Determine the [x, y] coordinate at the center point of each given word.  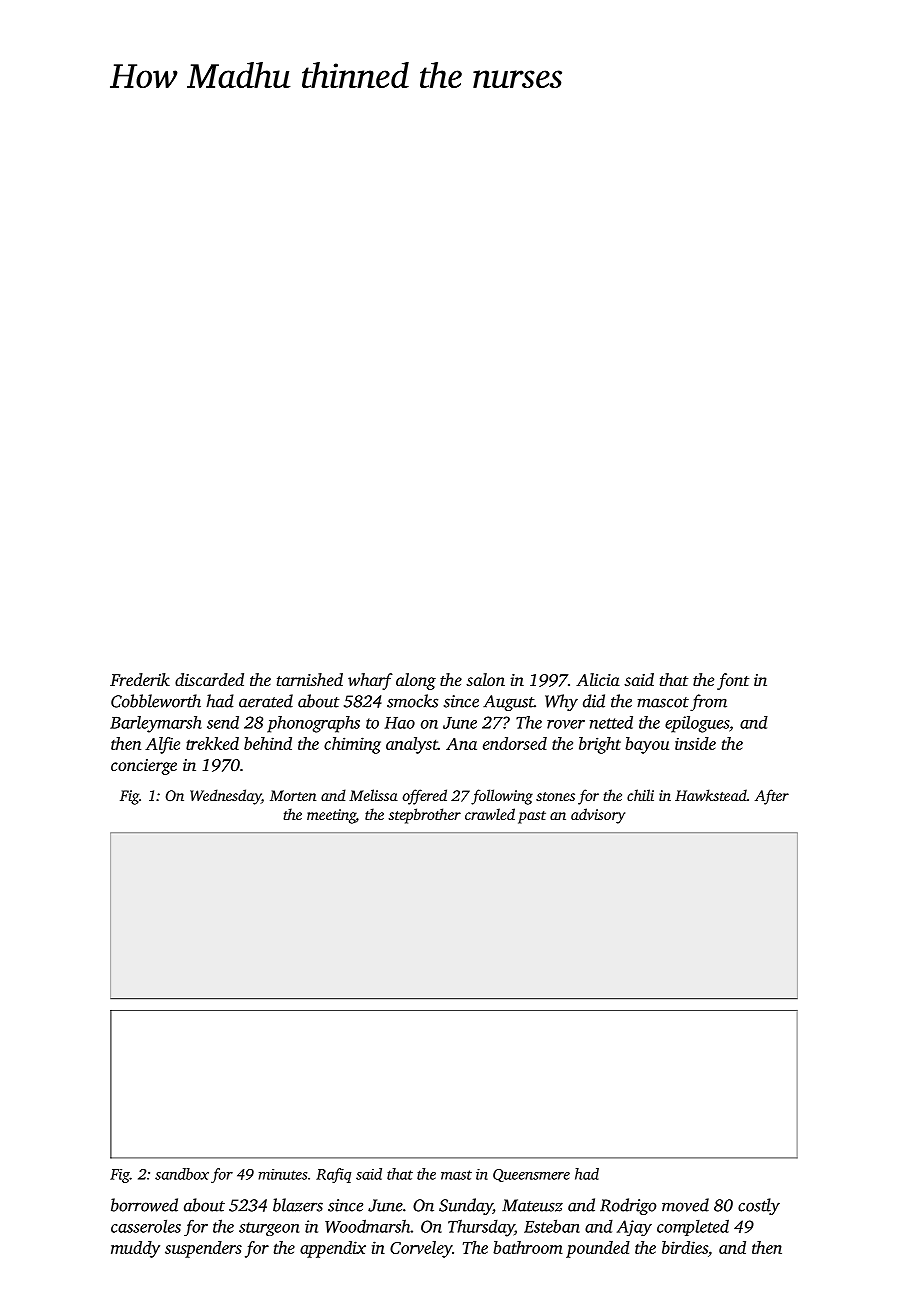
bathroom [528, 1247]
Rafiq [333, 1175]
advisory [598, 816]
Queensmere [531, 1175]
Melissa [373, 795]
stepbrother [425, 816]
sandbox [182, 1174]
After [772, 797]
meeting [331, 816]
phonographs [313, 724]
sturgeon [269, 1229]
